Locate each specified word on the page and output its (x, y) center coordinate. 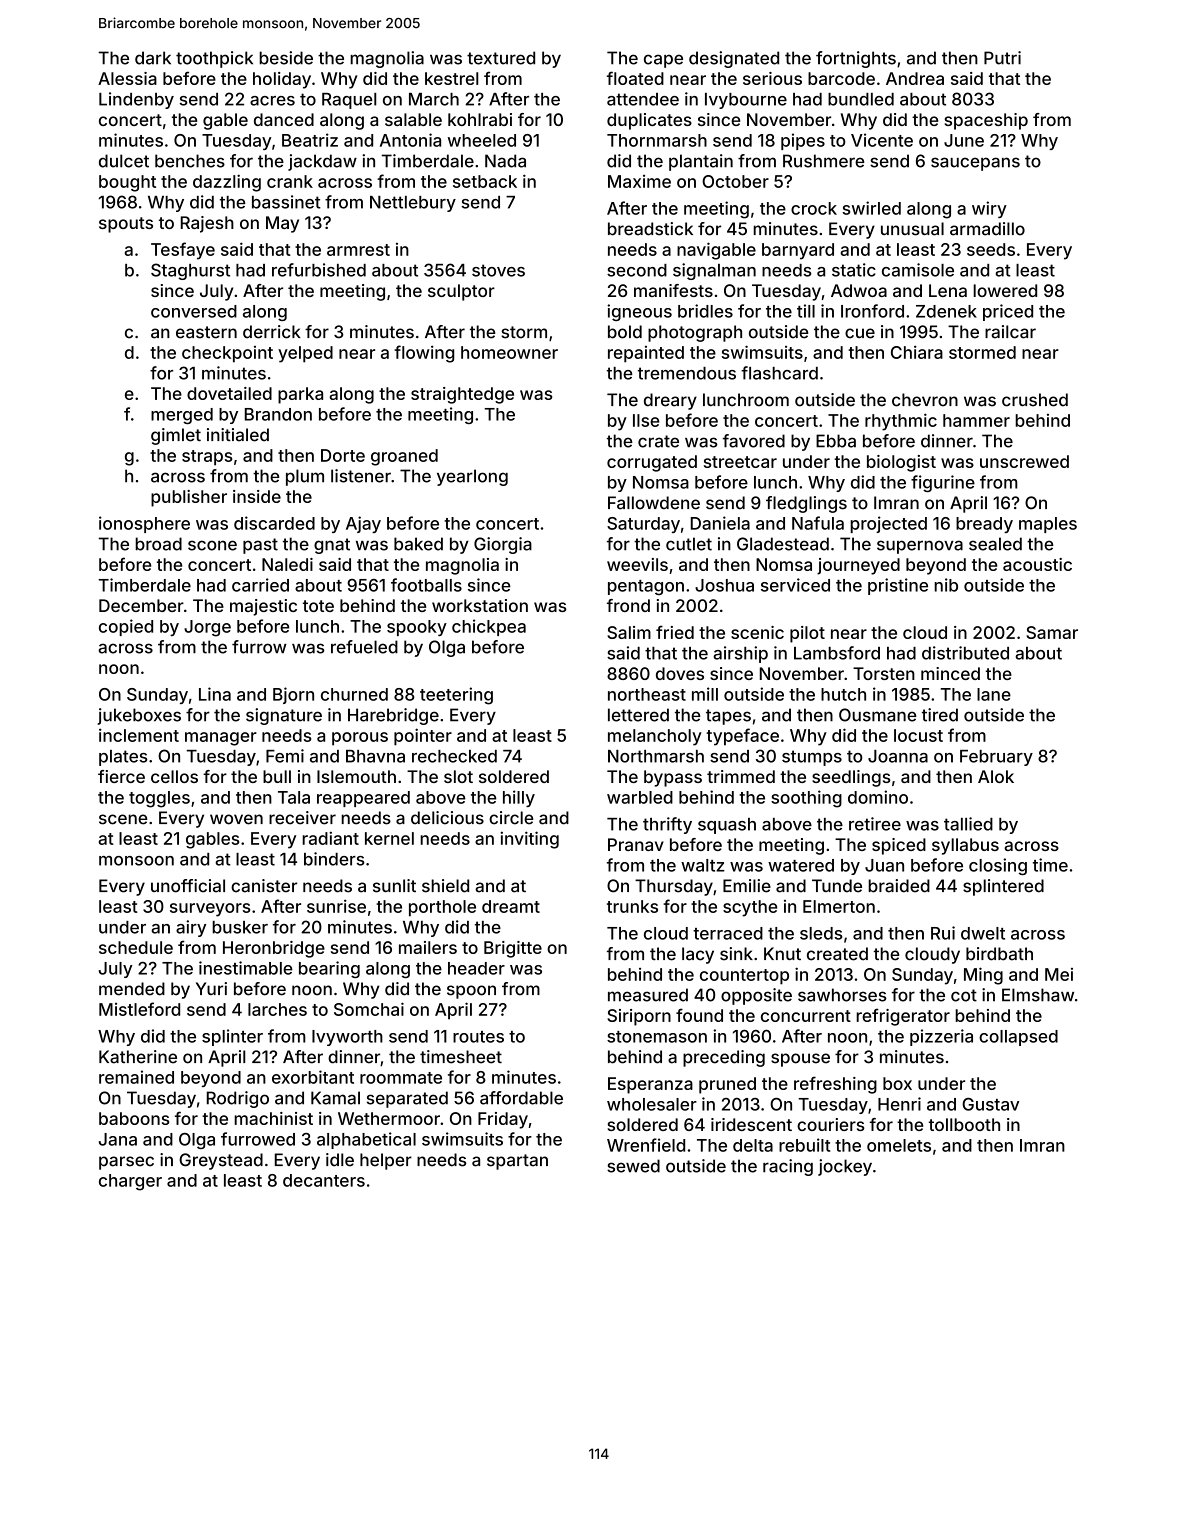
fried (675, 632)
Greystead (221, 1161)
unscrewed (1024, 461)
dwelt (983, 933)
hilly (519, 798)
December (141, 605)
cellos (174, 776)
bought (127, 183)
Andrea (915, 78)
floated (635, 78)
